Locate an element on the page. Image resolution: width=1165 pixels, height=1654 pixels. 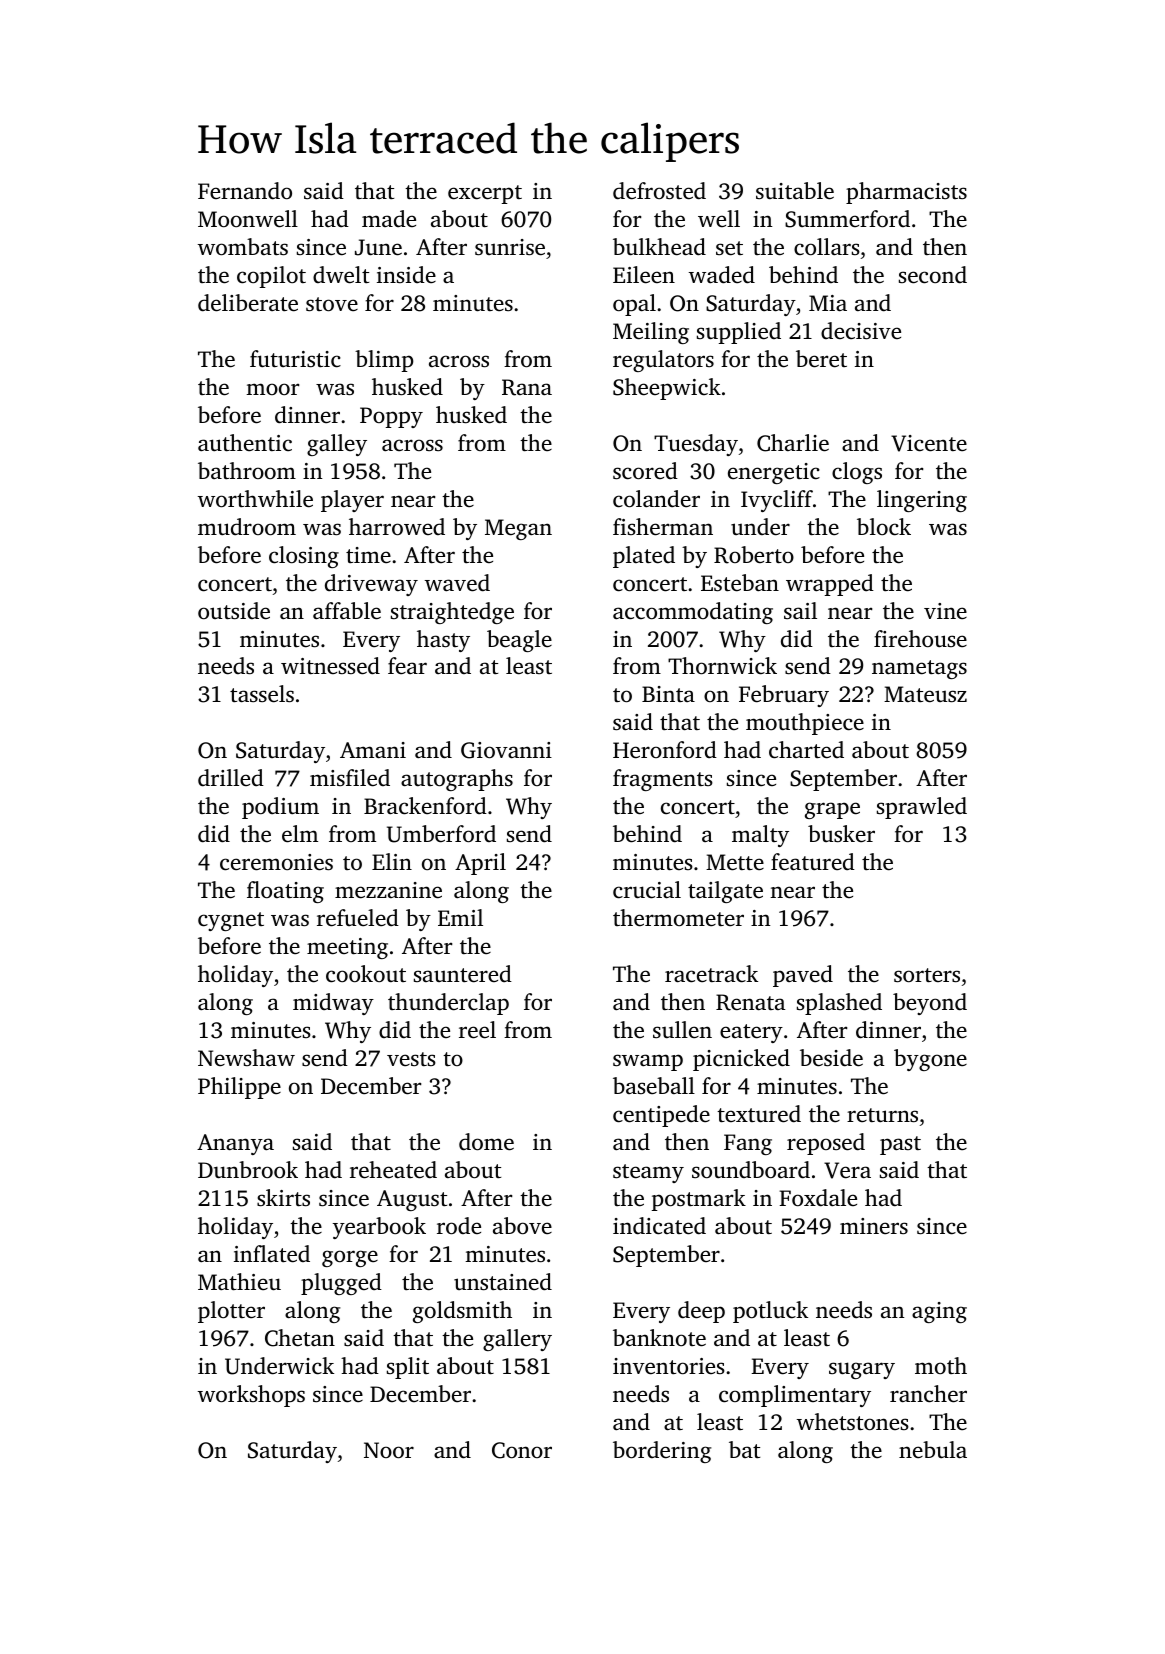
Megan is located at coordinates (518, 529).
